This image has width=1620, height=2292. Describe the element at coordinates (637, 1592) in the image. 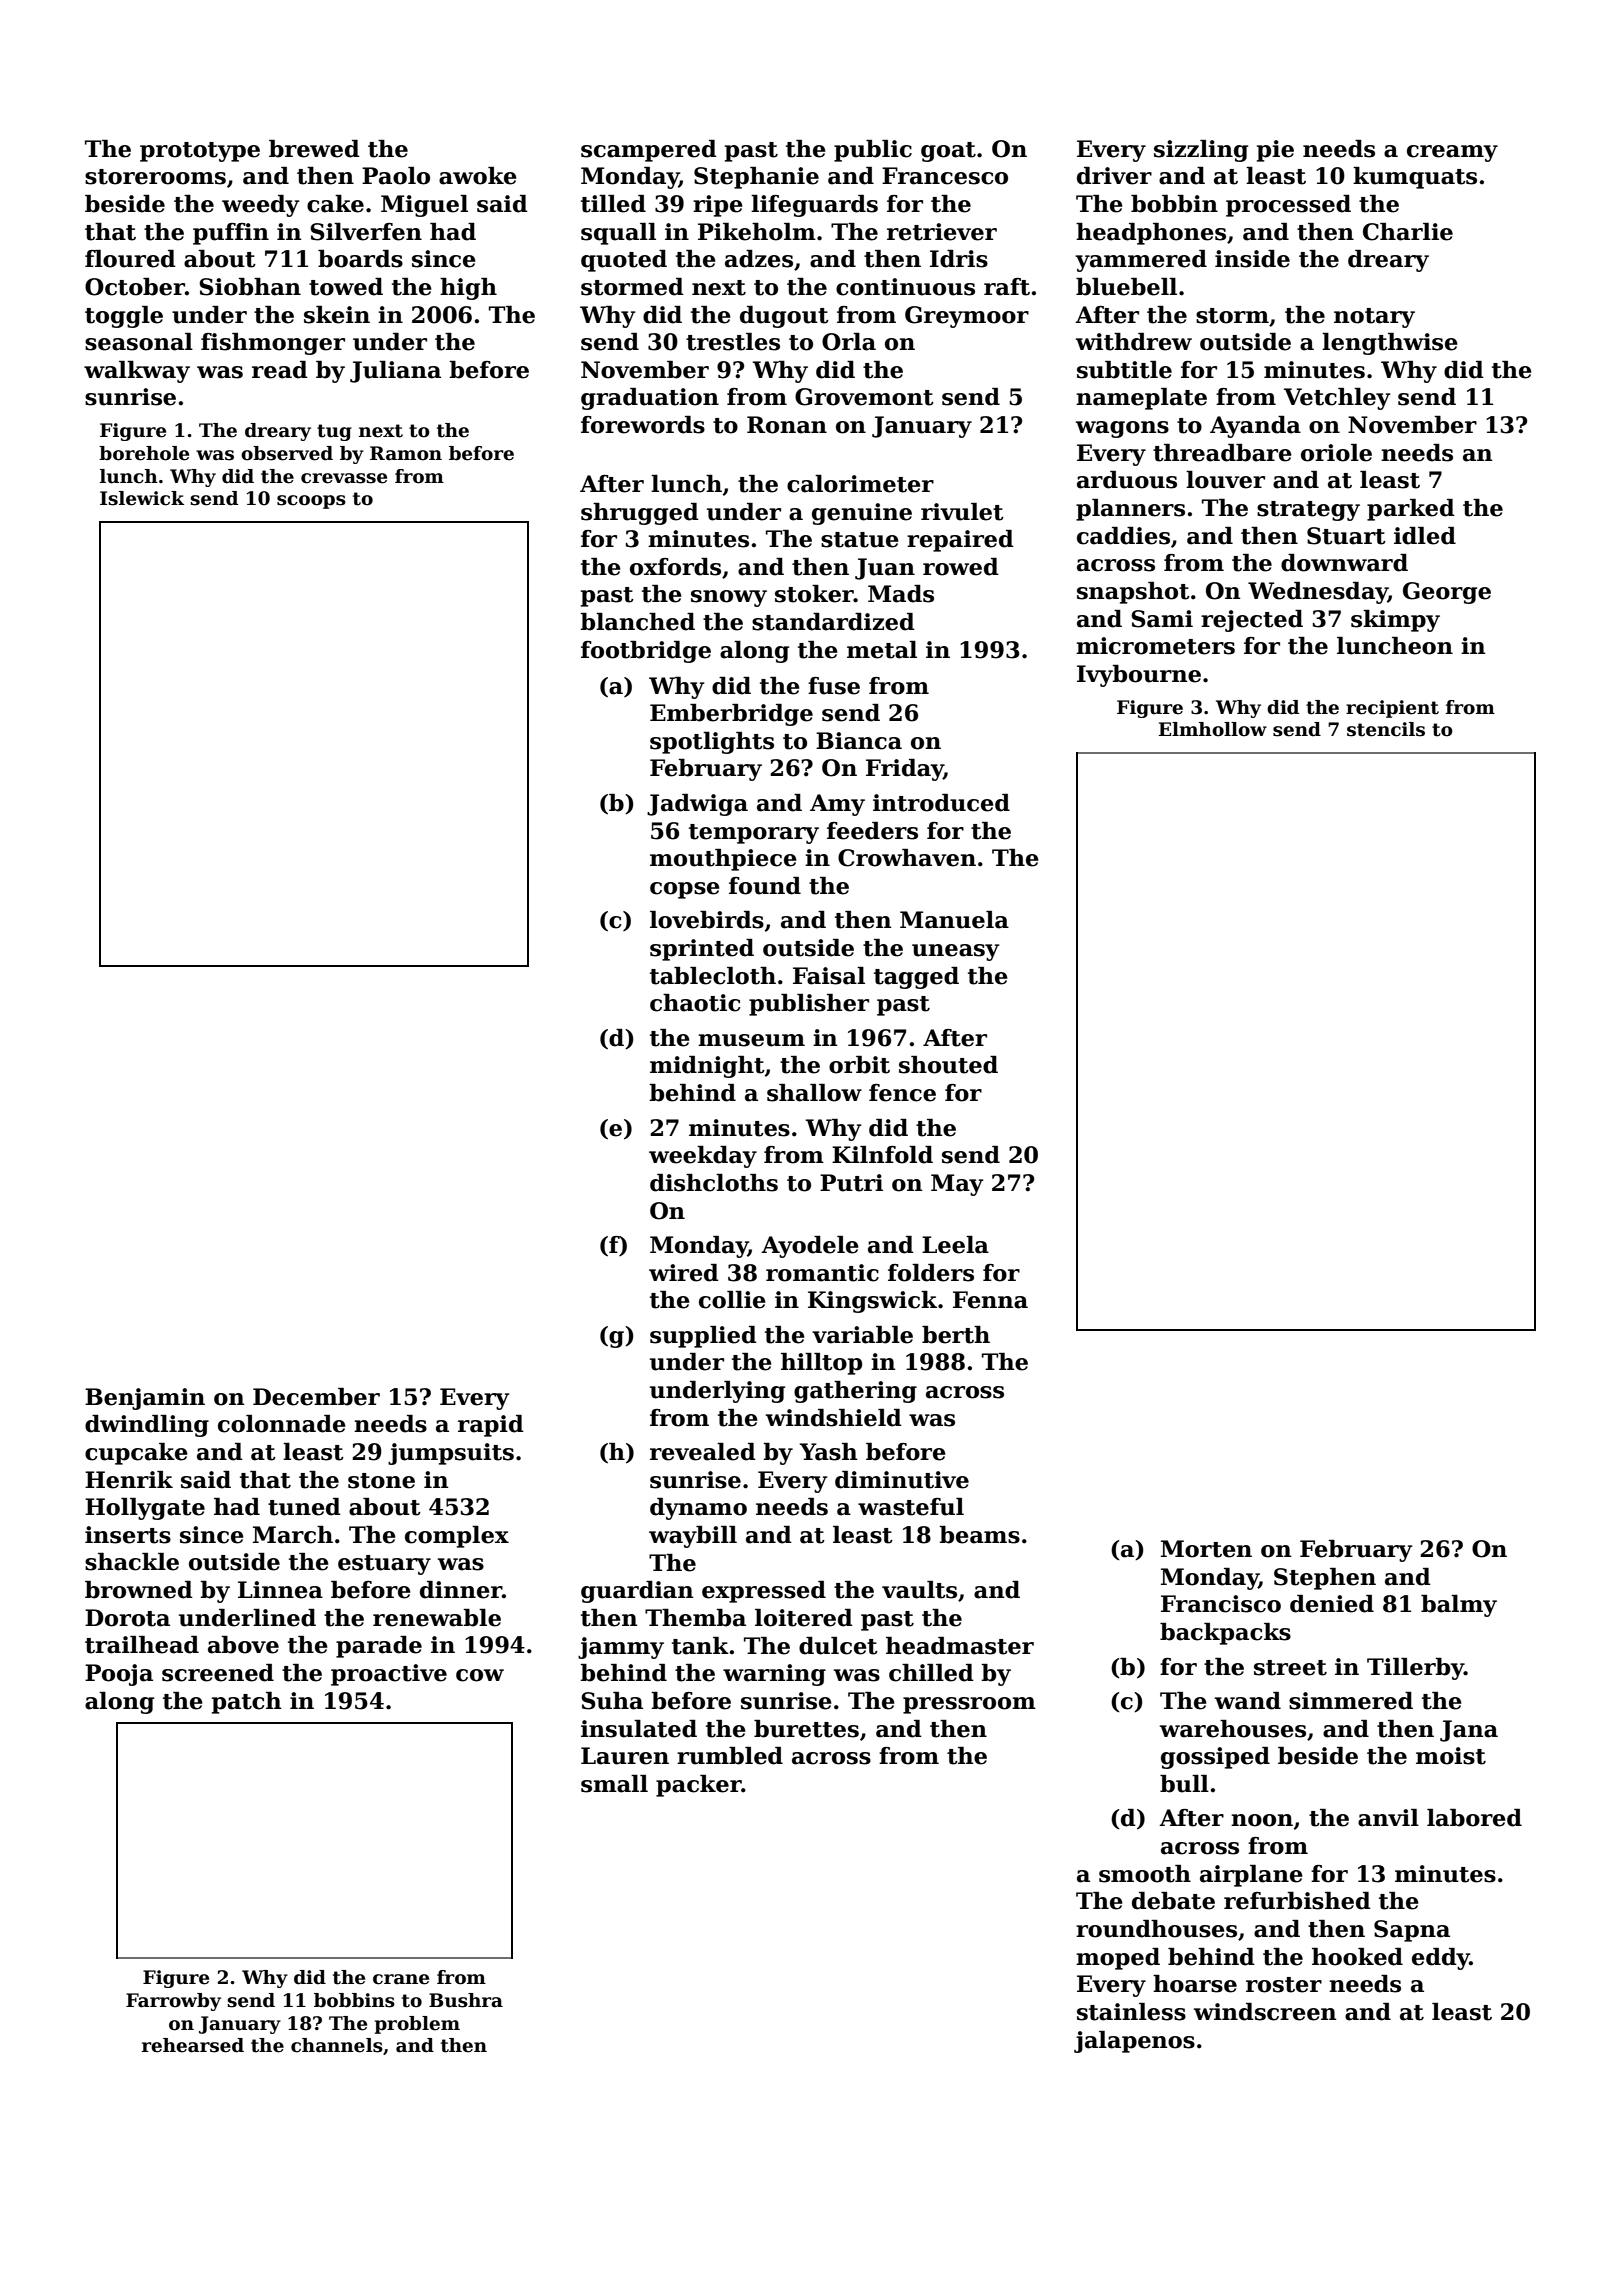

I see `guardian` at that location.
